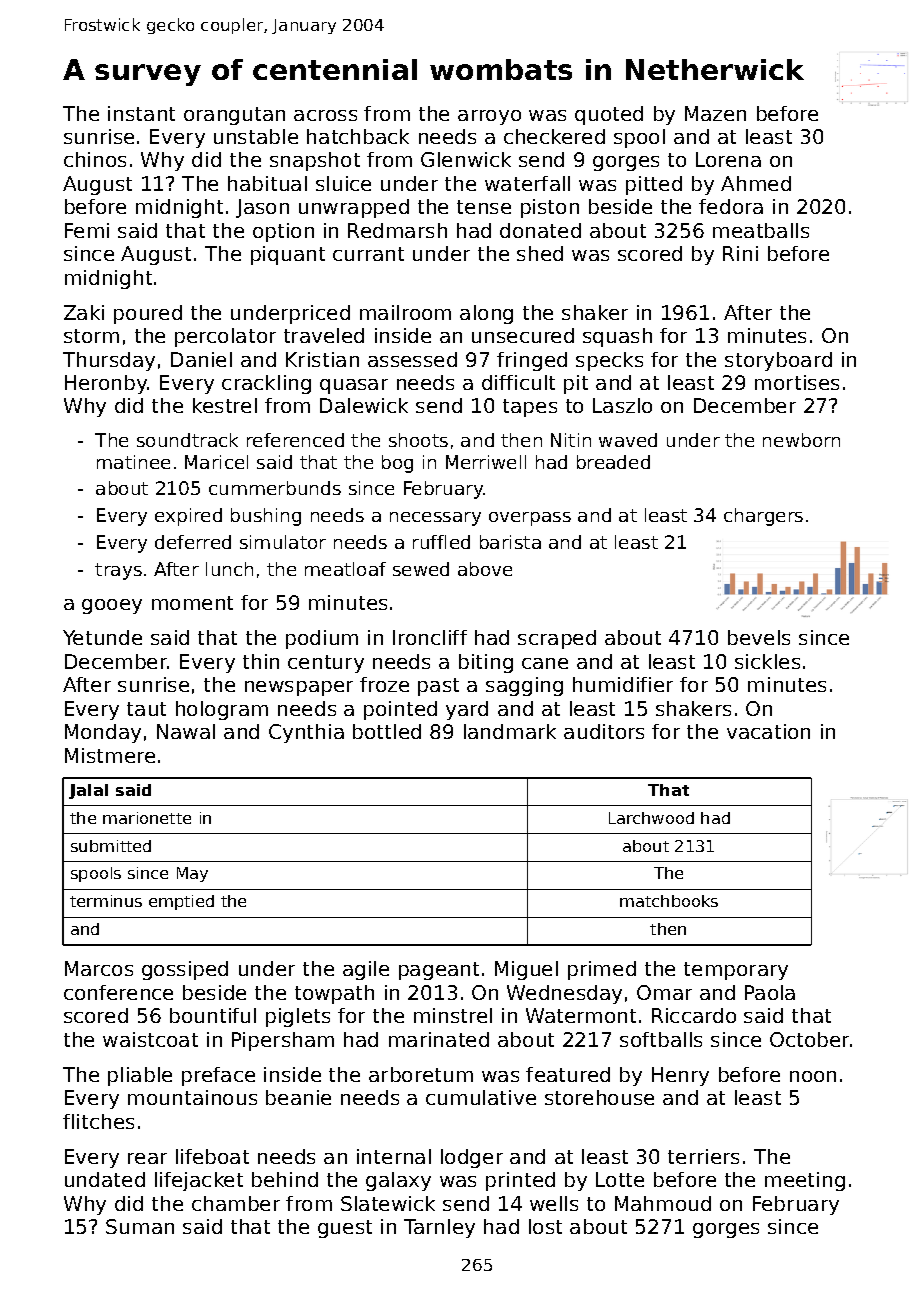 The height and width of the screenshot is (1308, 924). I want to click on instant, so click(141, 113).
